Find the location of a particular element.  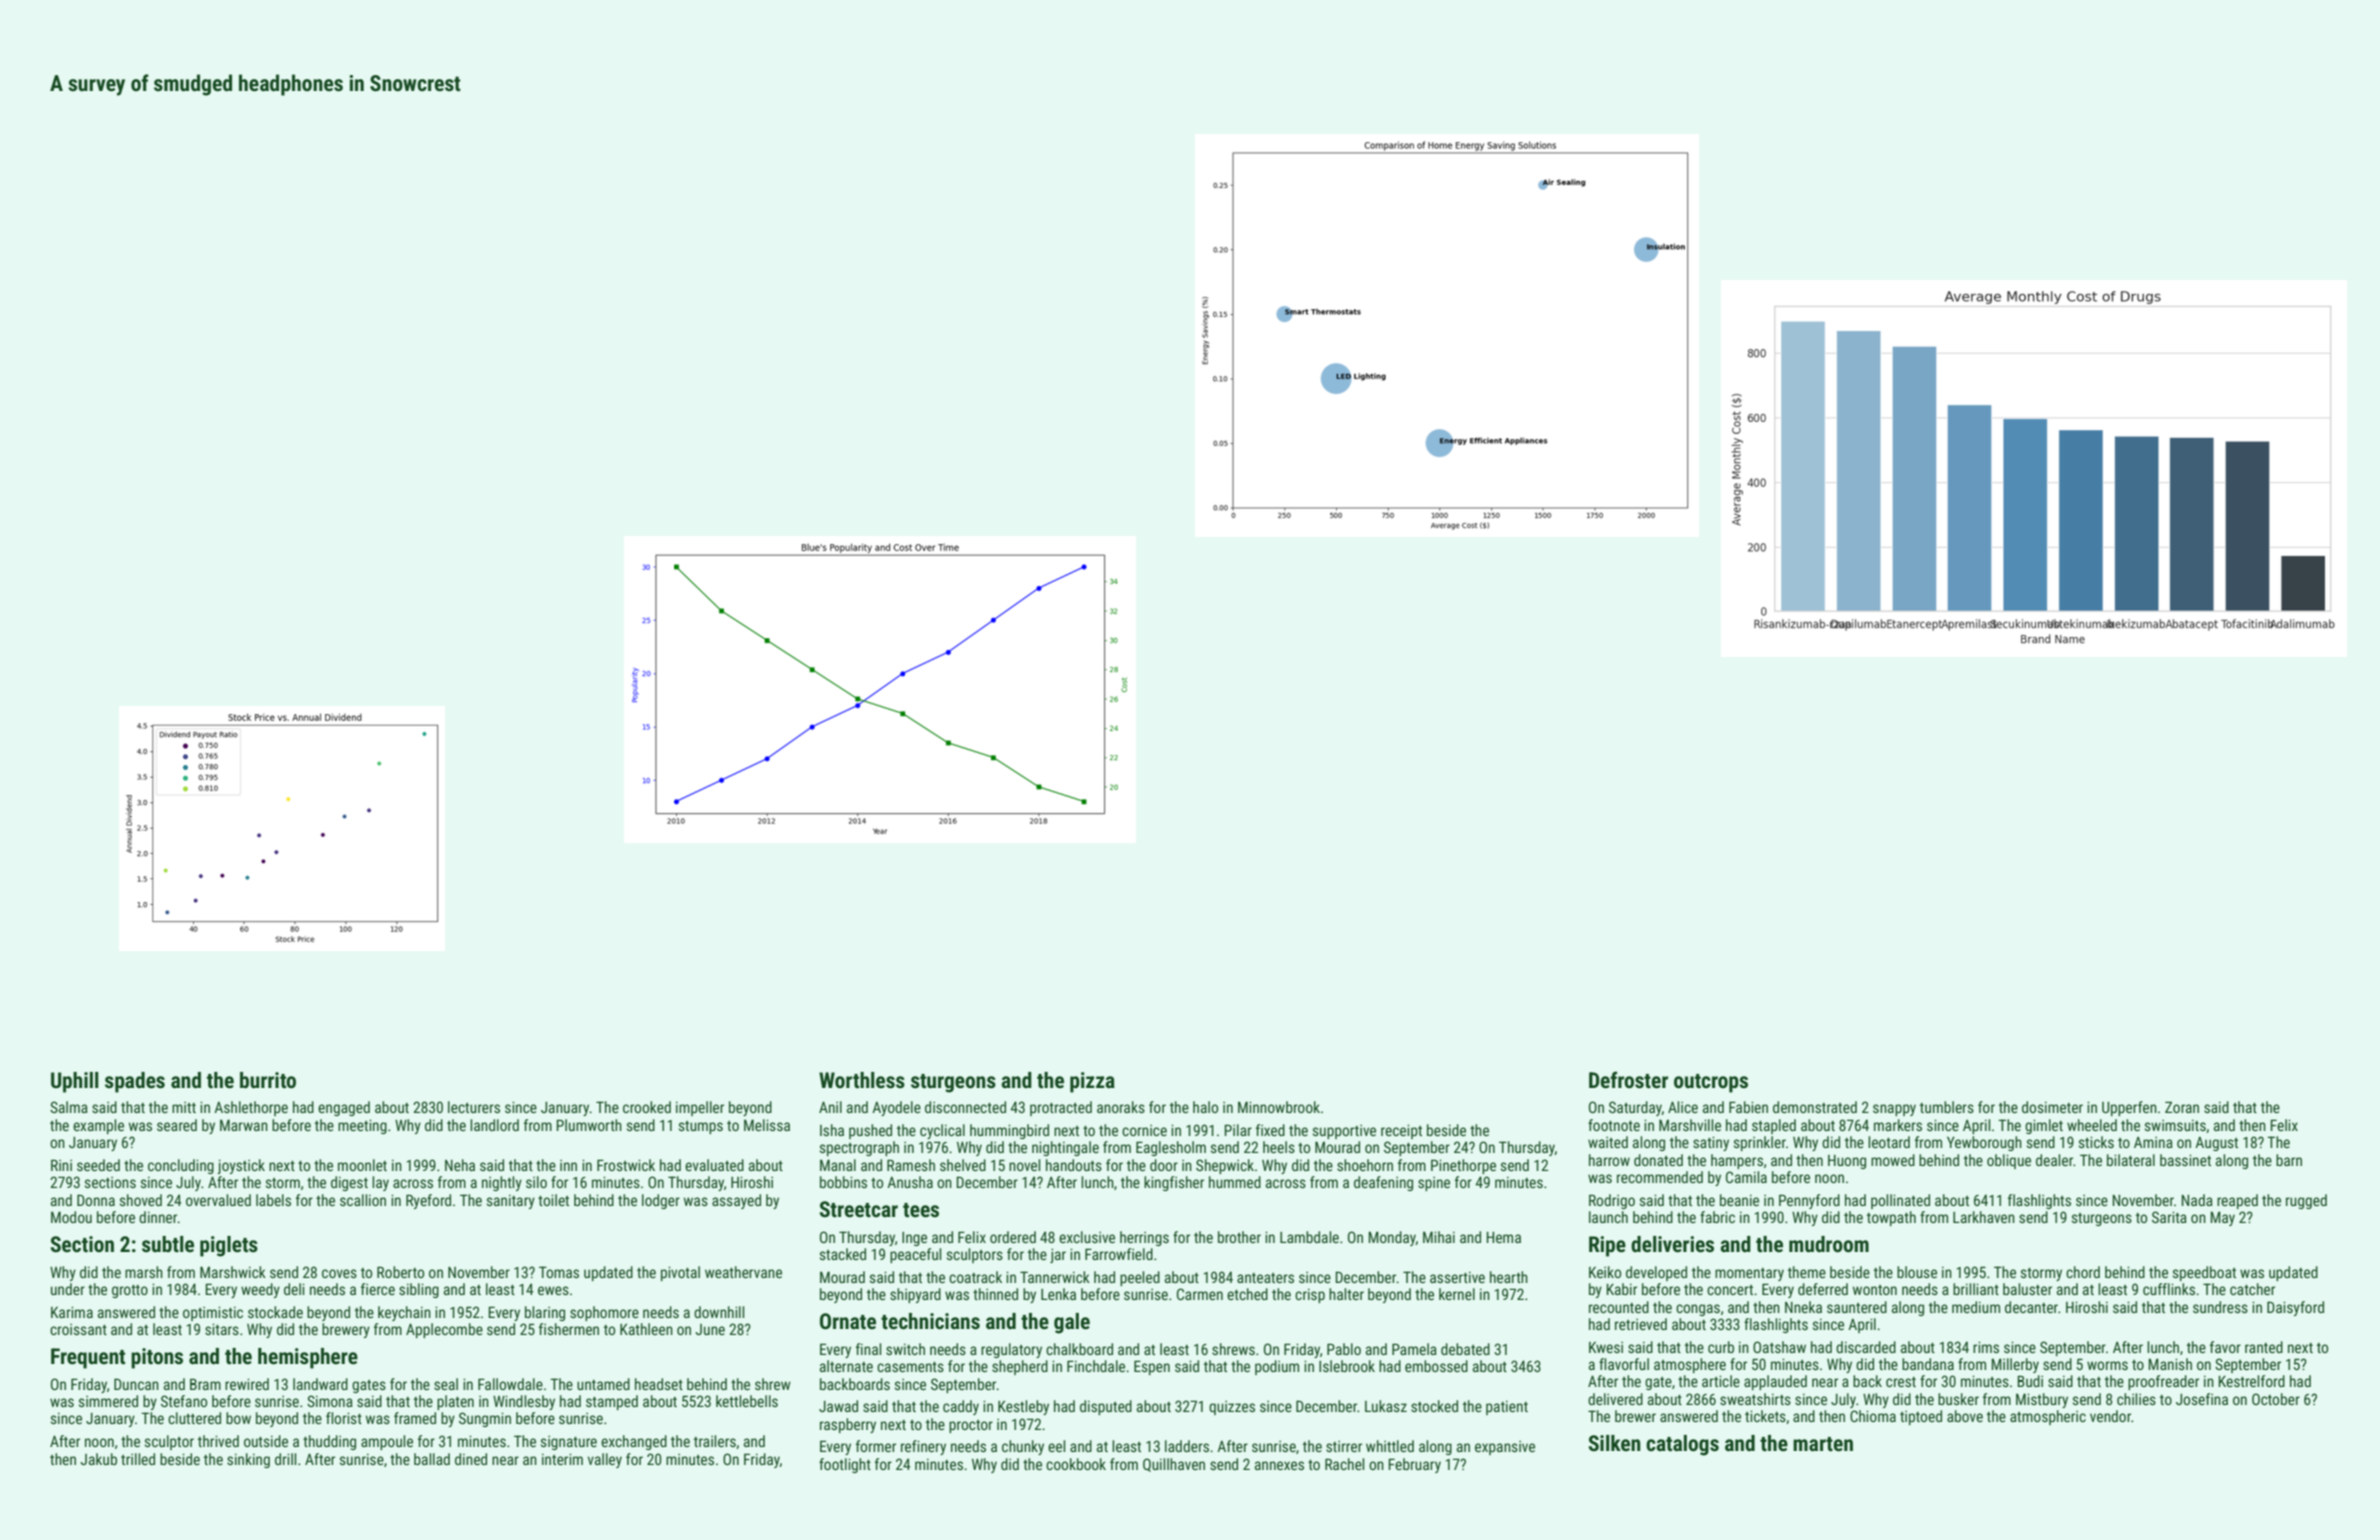

example is located at coordinates (98, 1126).
